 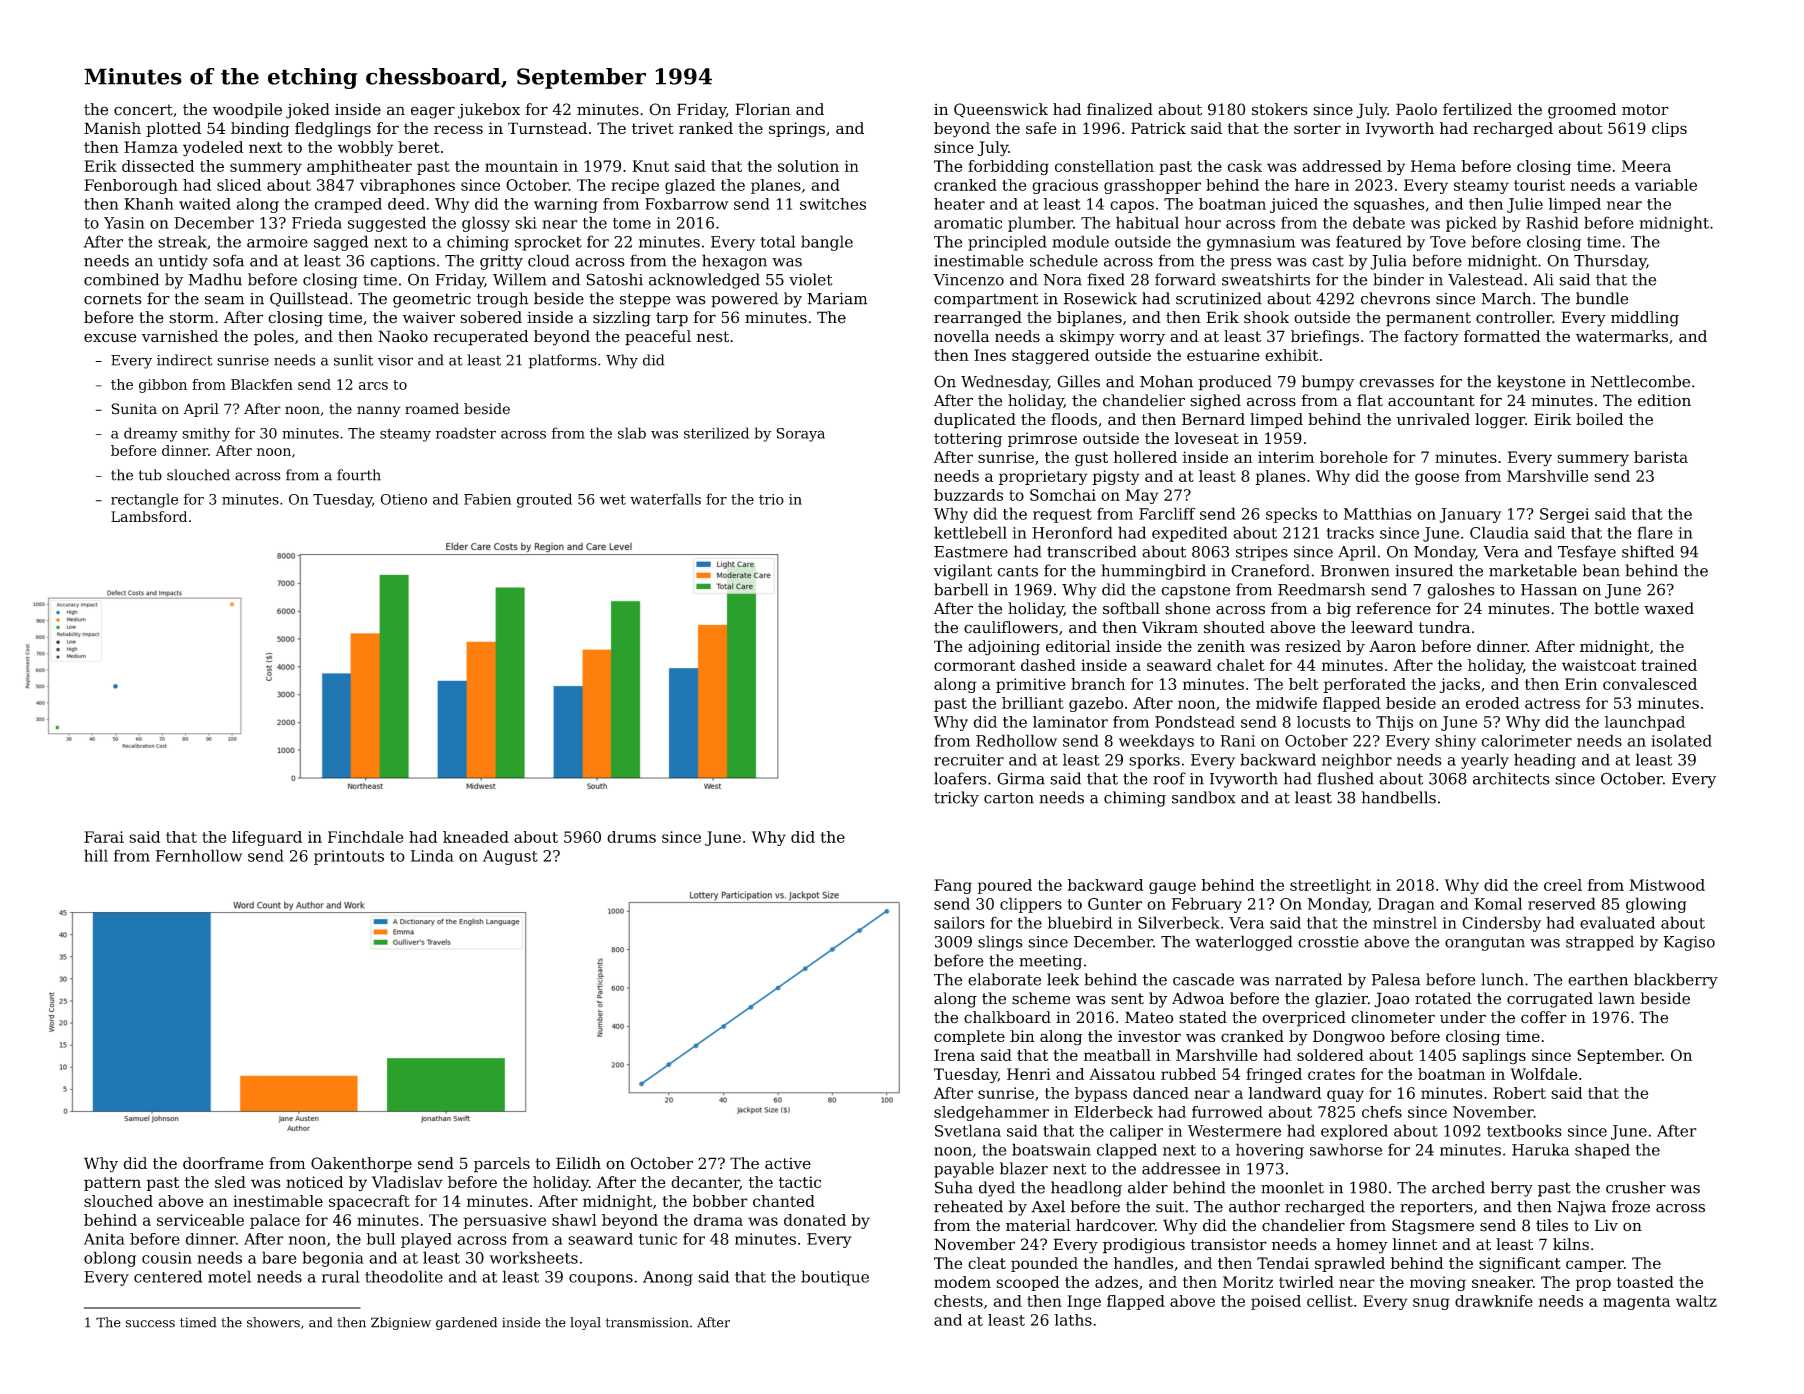 I want to click on motel, so click(x=229, y=1276).
